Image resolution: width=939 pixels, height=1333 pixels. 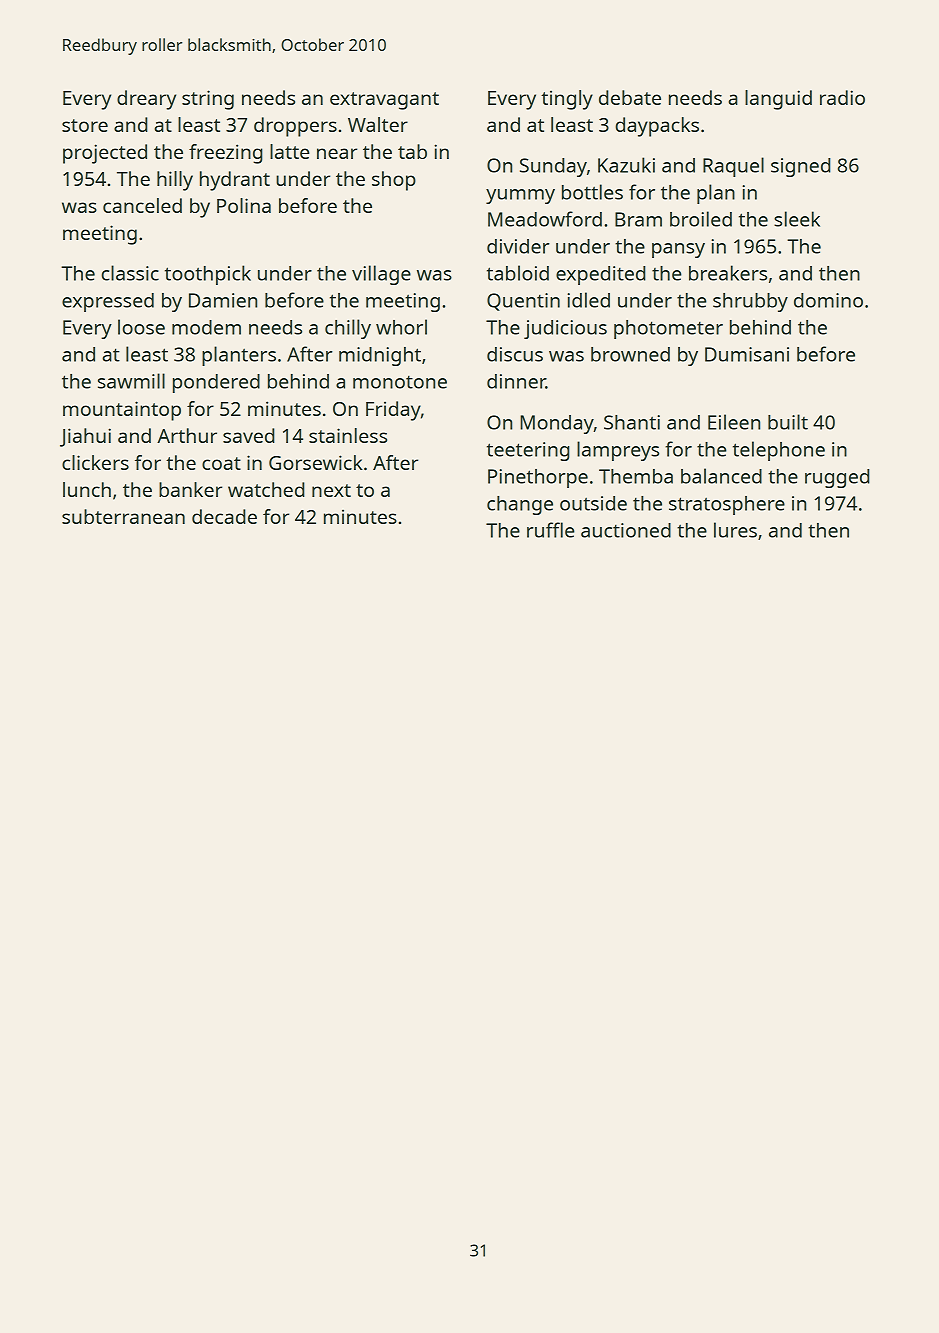 What do you see at coordinates (331, 490) in the screenshot?
I see `next` at bounding box center [331, 490].
